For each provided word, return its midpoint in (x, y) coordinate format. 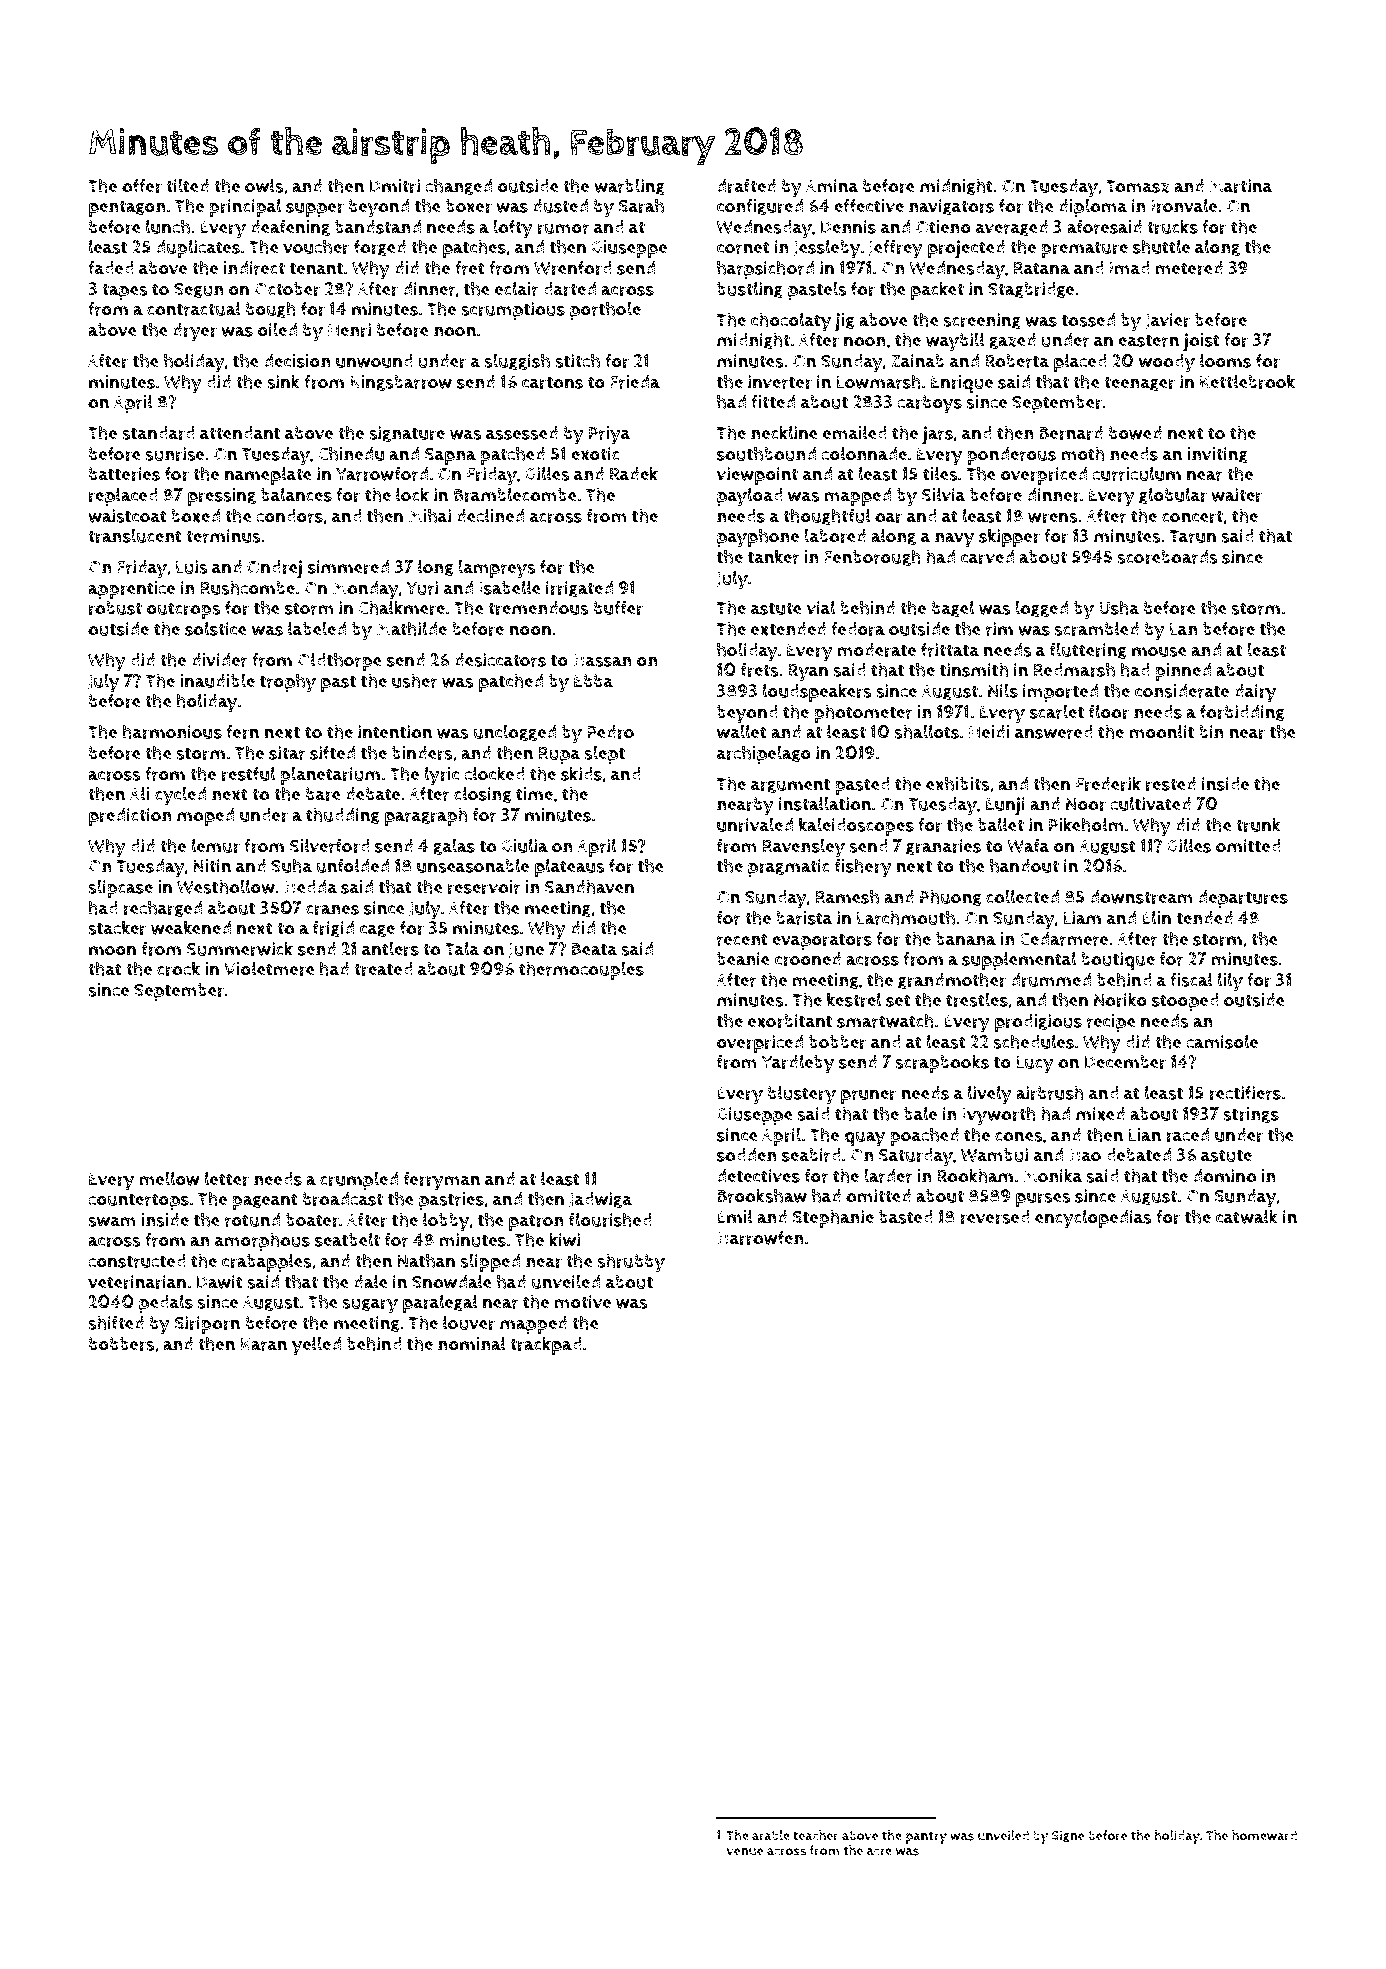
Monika (1053, 1175)
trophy (288, 683)
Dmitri (395, 186)
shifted (116, 1322)
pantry (926, 1837)
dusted (560, 206)
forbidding (1242, 713)
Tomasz (1137, 186)
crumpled (359, 1180)
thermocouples (581, 970)
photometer (863, 713)
